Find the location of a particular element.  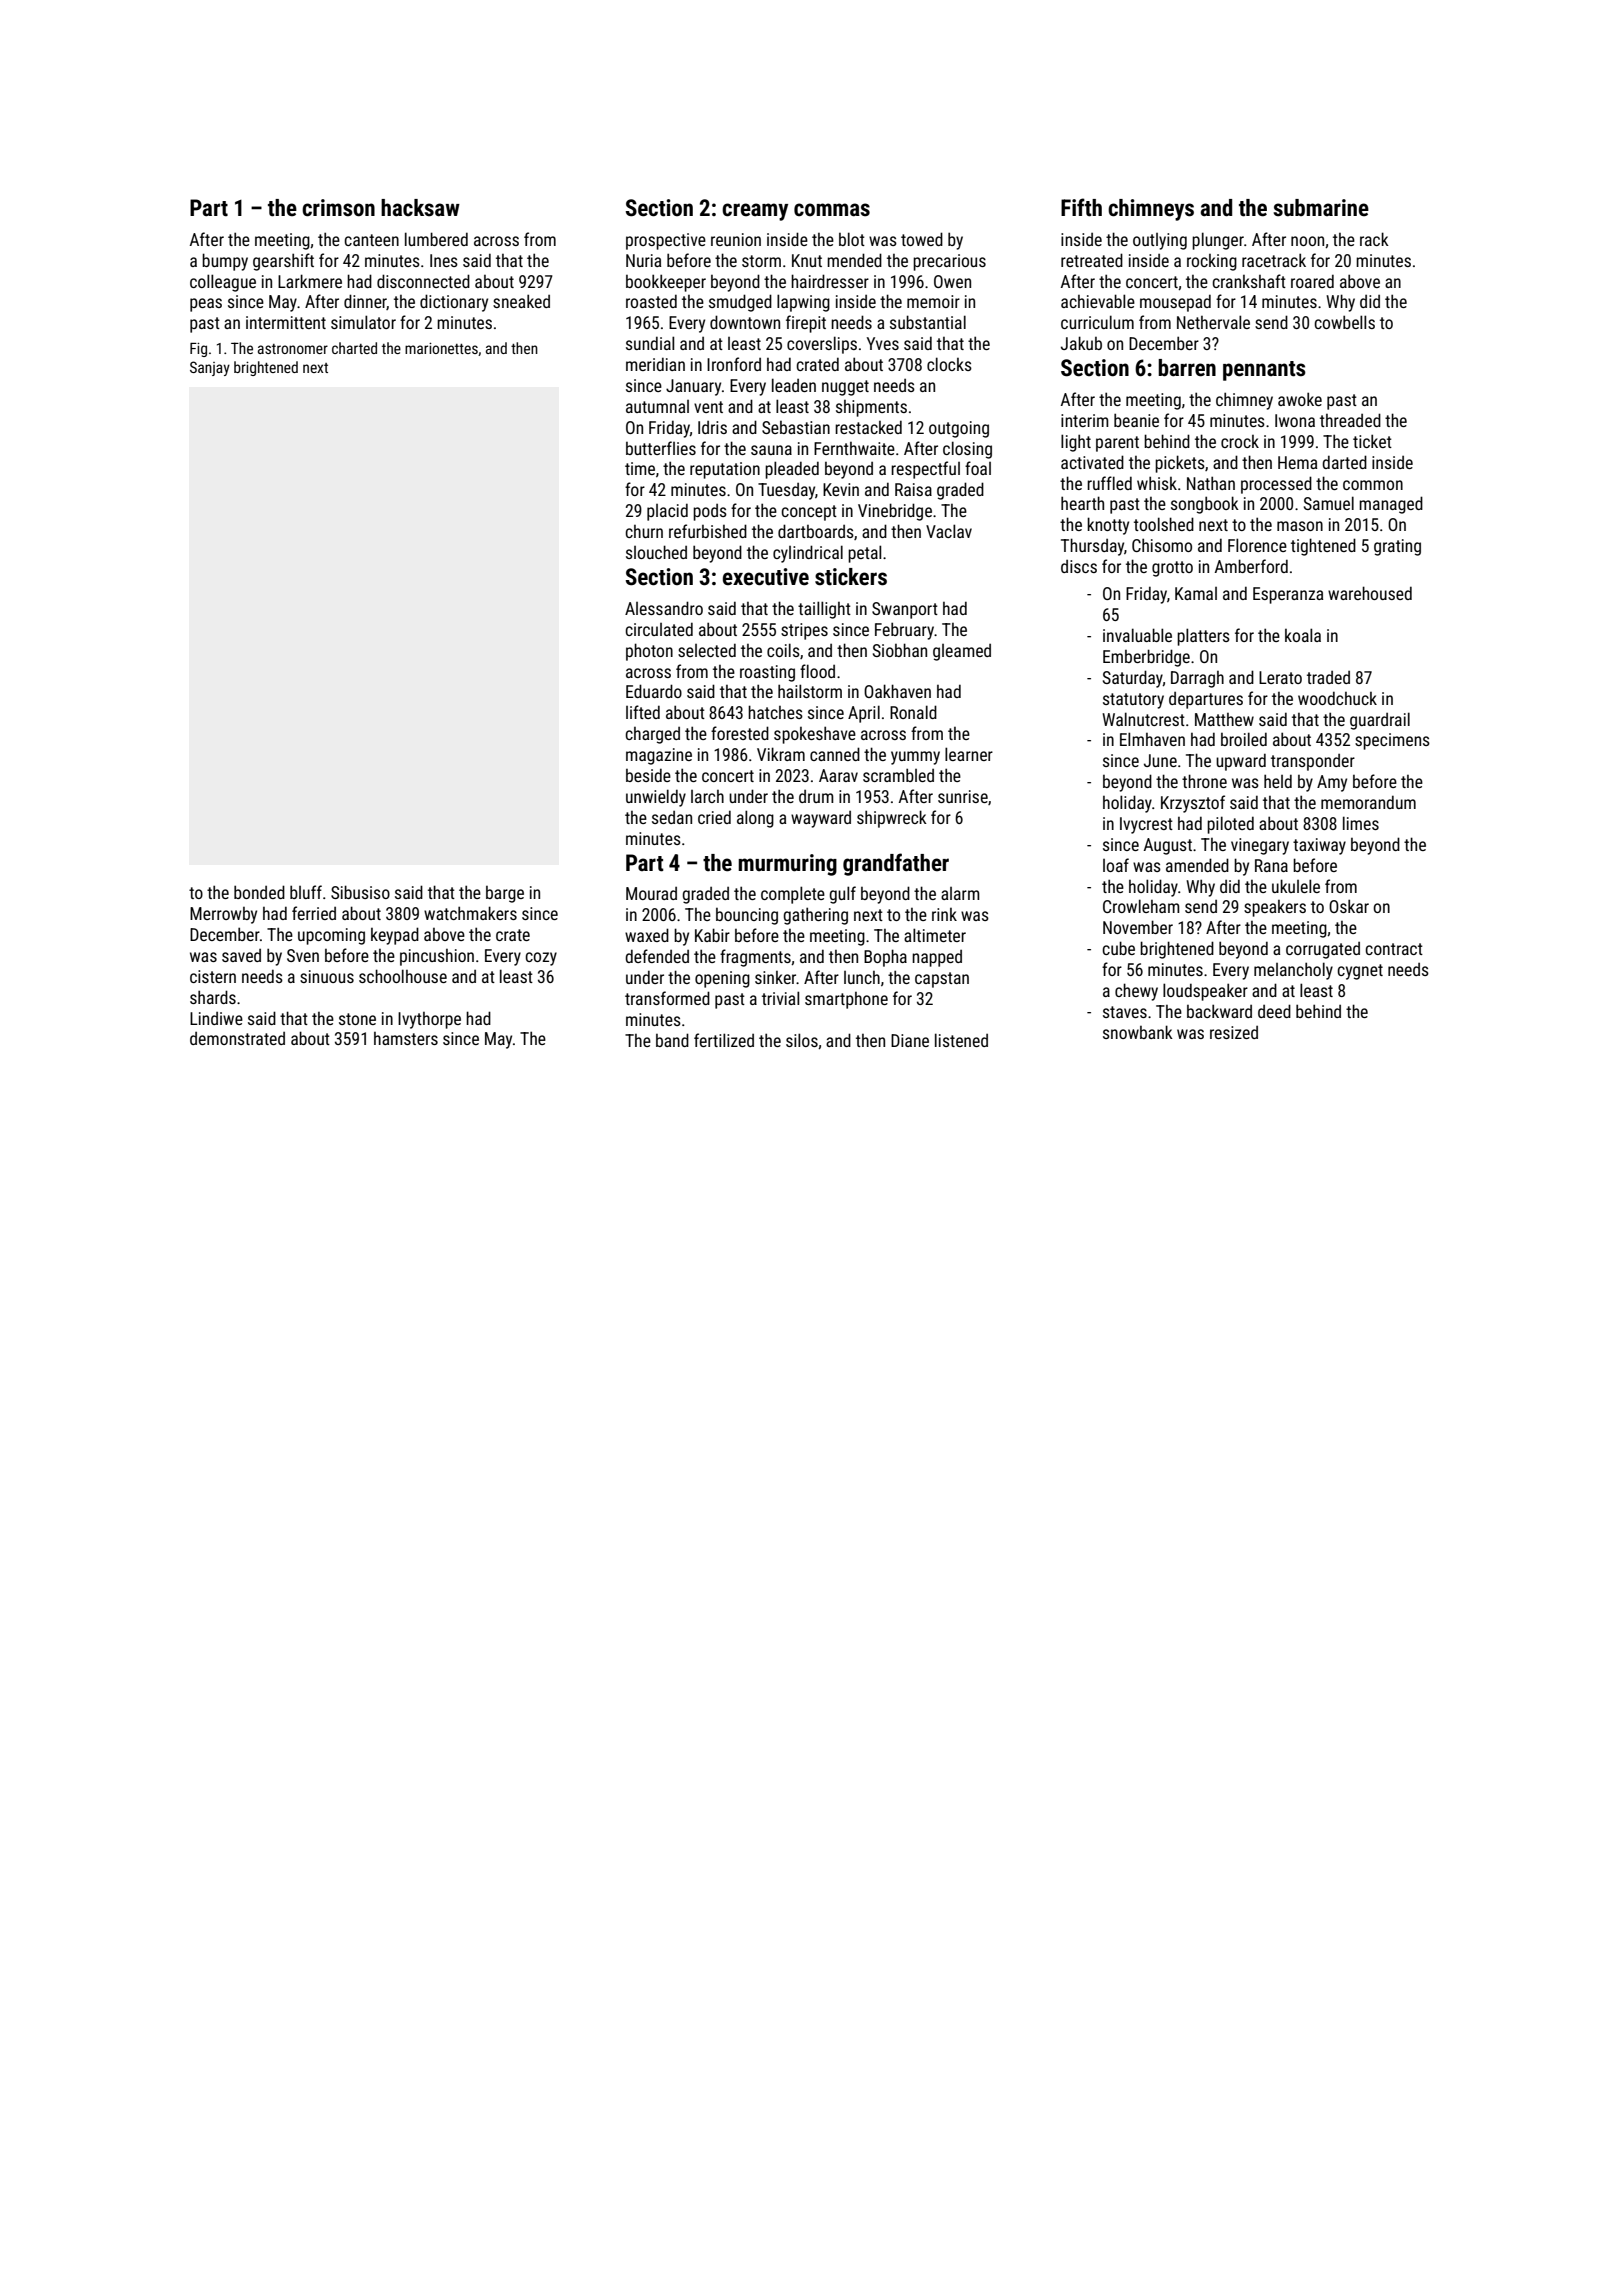

corrugated is located at coordinates (1323, 950).
